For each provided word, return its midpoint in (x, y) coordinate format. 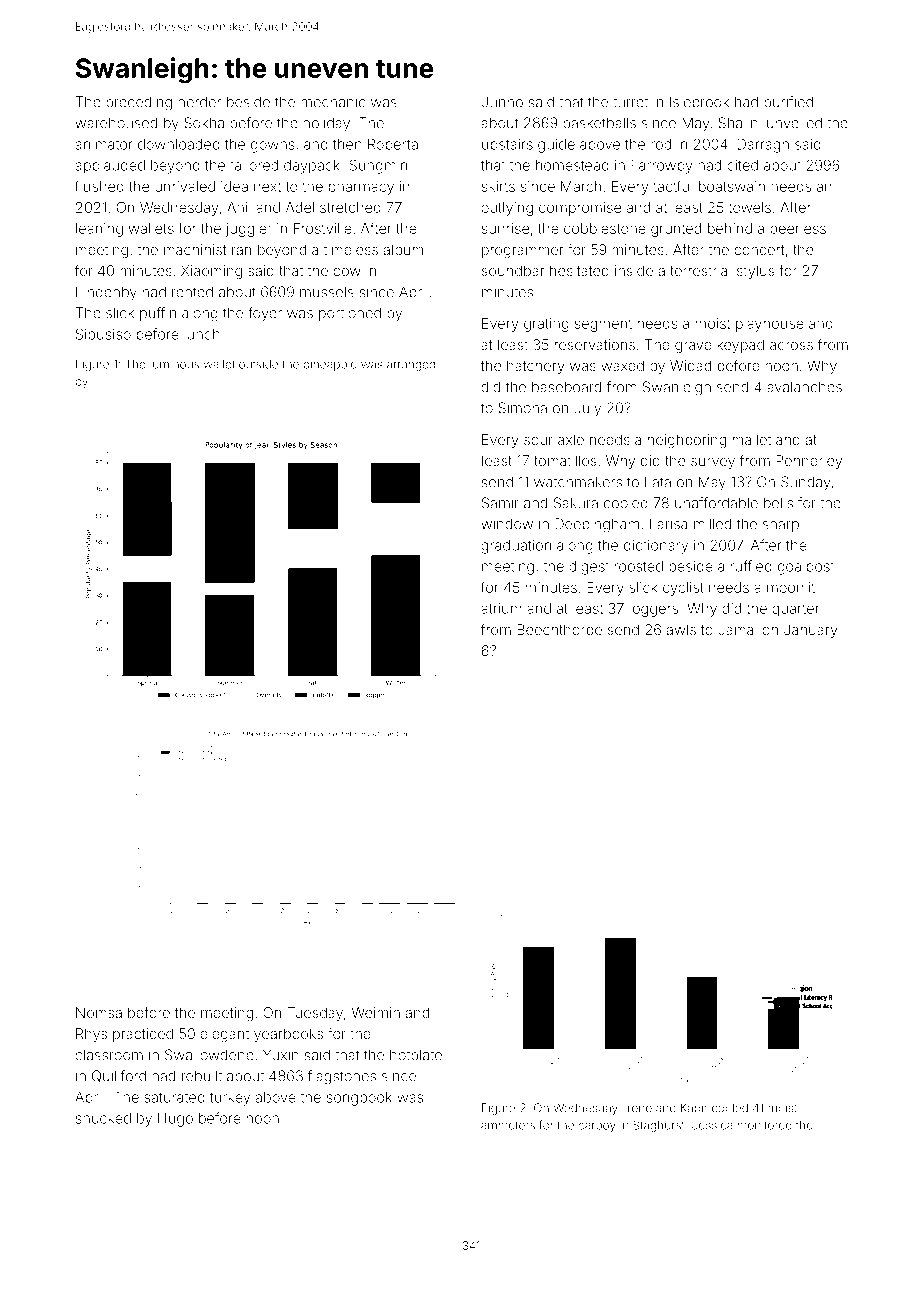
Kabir (694, 1108)
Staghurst (658, 1126)
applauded (110, 167)
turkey (230, 1099)
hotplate (416, 1056)
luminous (174, 364)
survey (713, 463)
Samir (500, 503)
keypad (740, 346)
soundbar (513, 270)
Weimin (376, 1012)
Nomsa (99, 1012)
